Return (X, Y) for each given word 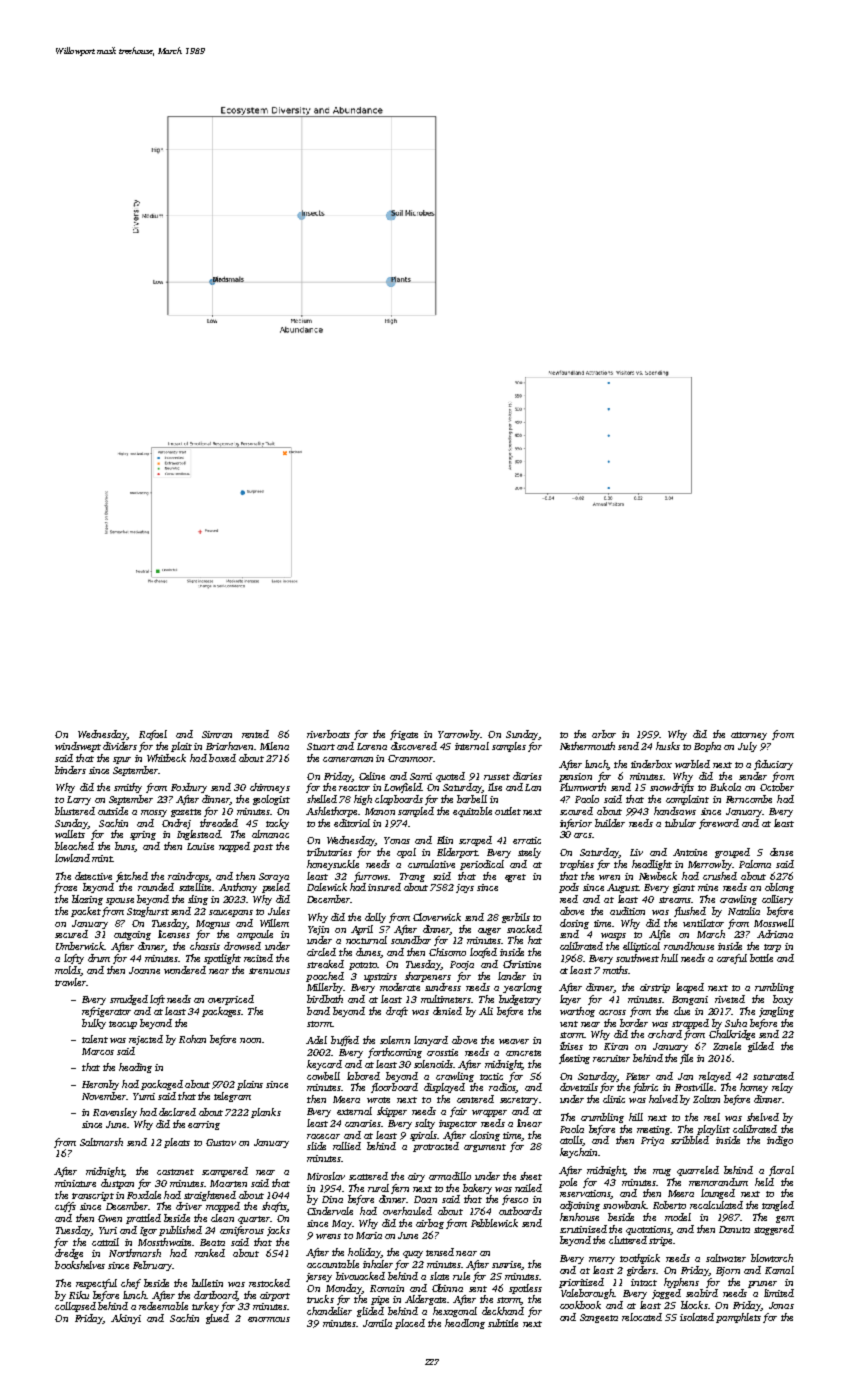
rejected (146, 1040)
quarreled (698, 1171)
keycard (324, 1065)
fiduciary (773, 765)
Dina (332, 1199)
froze (65, 888)
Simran (217, 734)
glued (217, 1319)
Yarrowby (459, 735)
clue (682, 1011)
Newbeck (658, 876)
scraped (475, 841)
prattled (143, 1219)
